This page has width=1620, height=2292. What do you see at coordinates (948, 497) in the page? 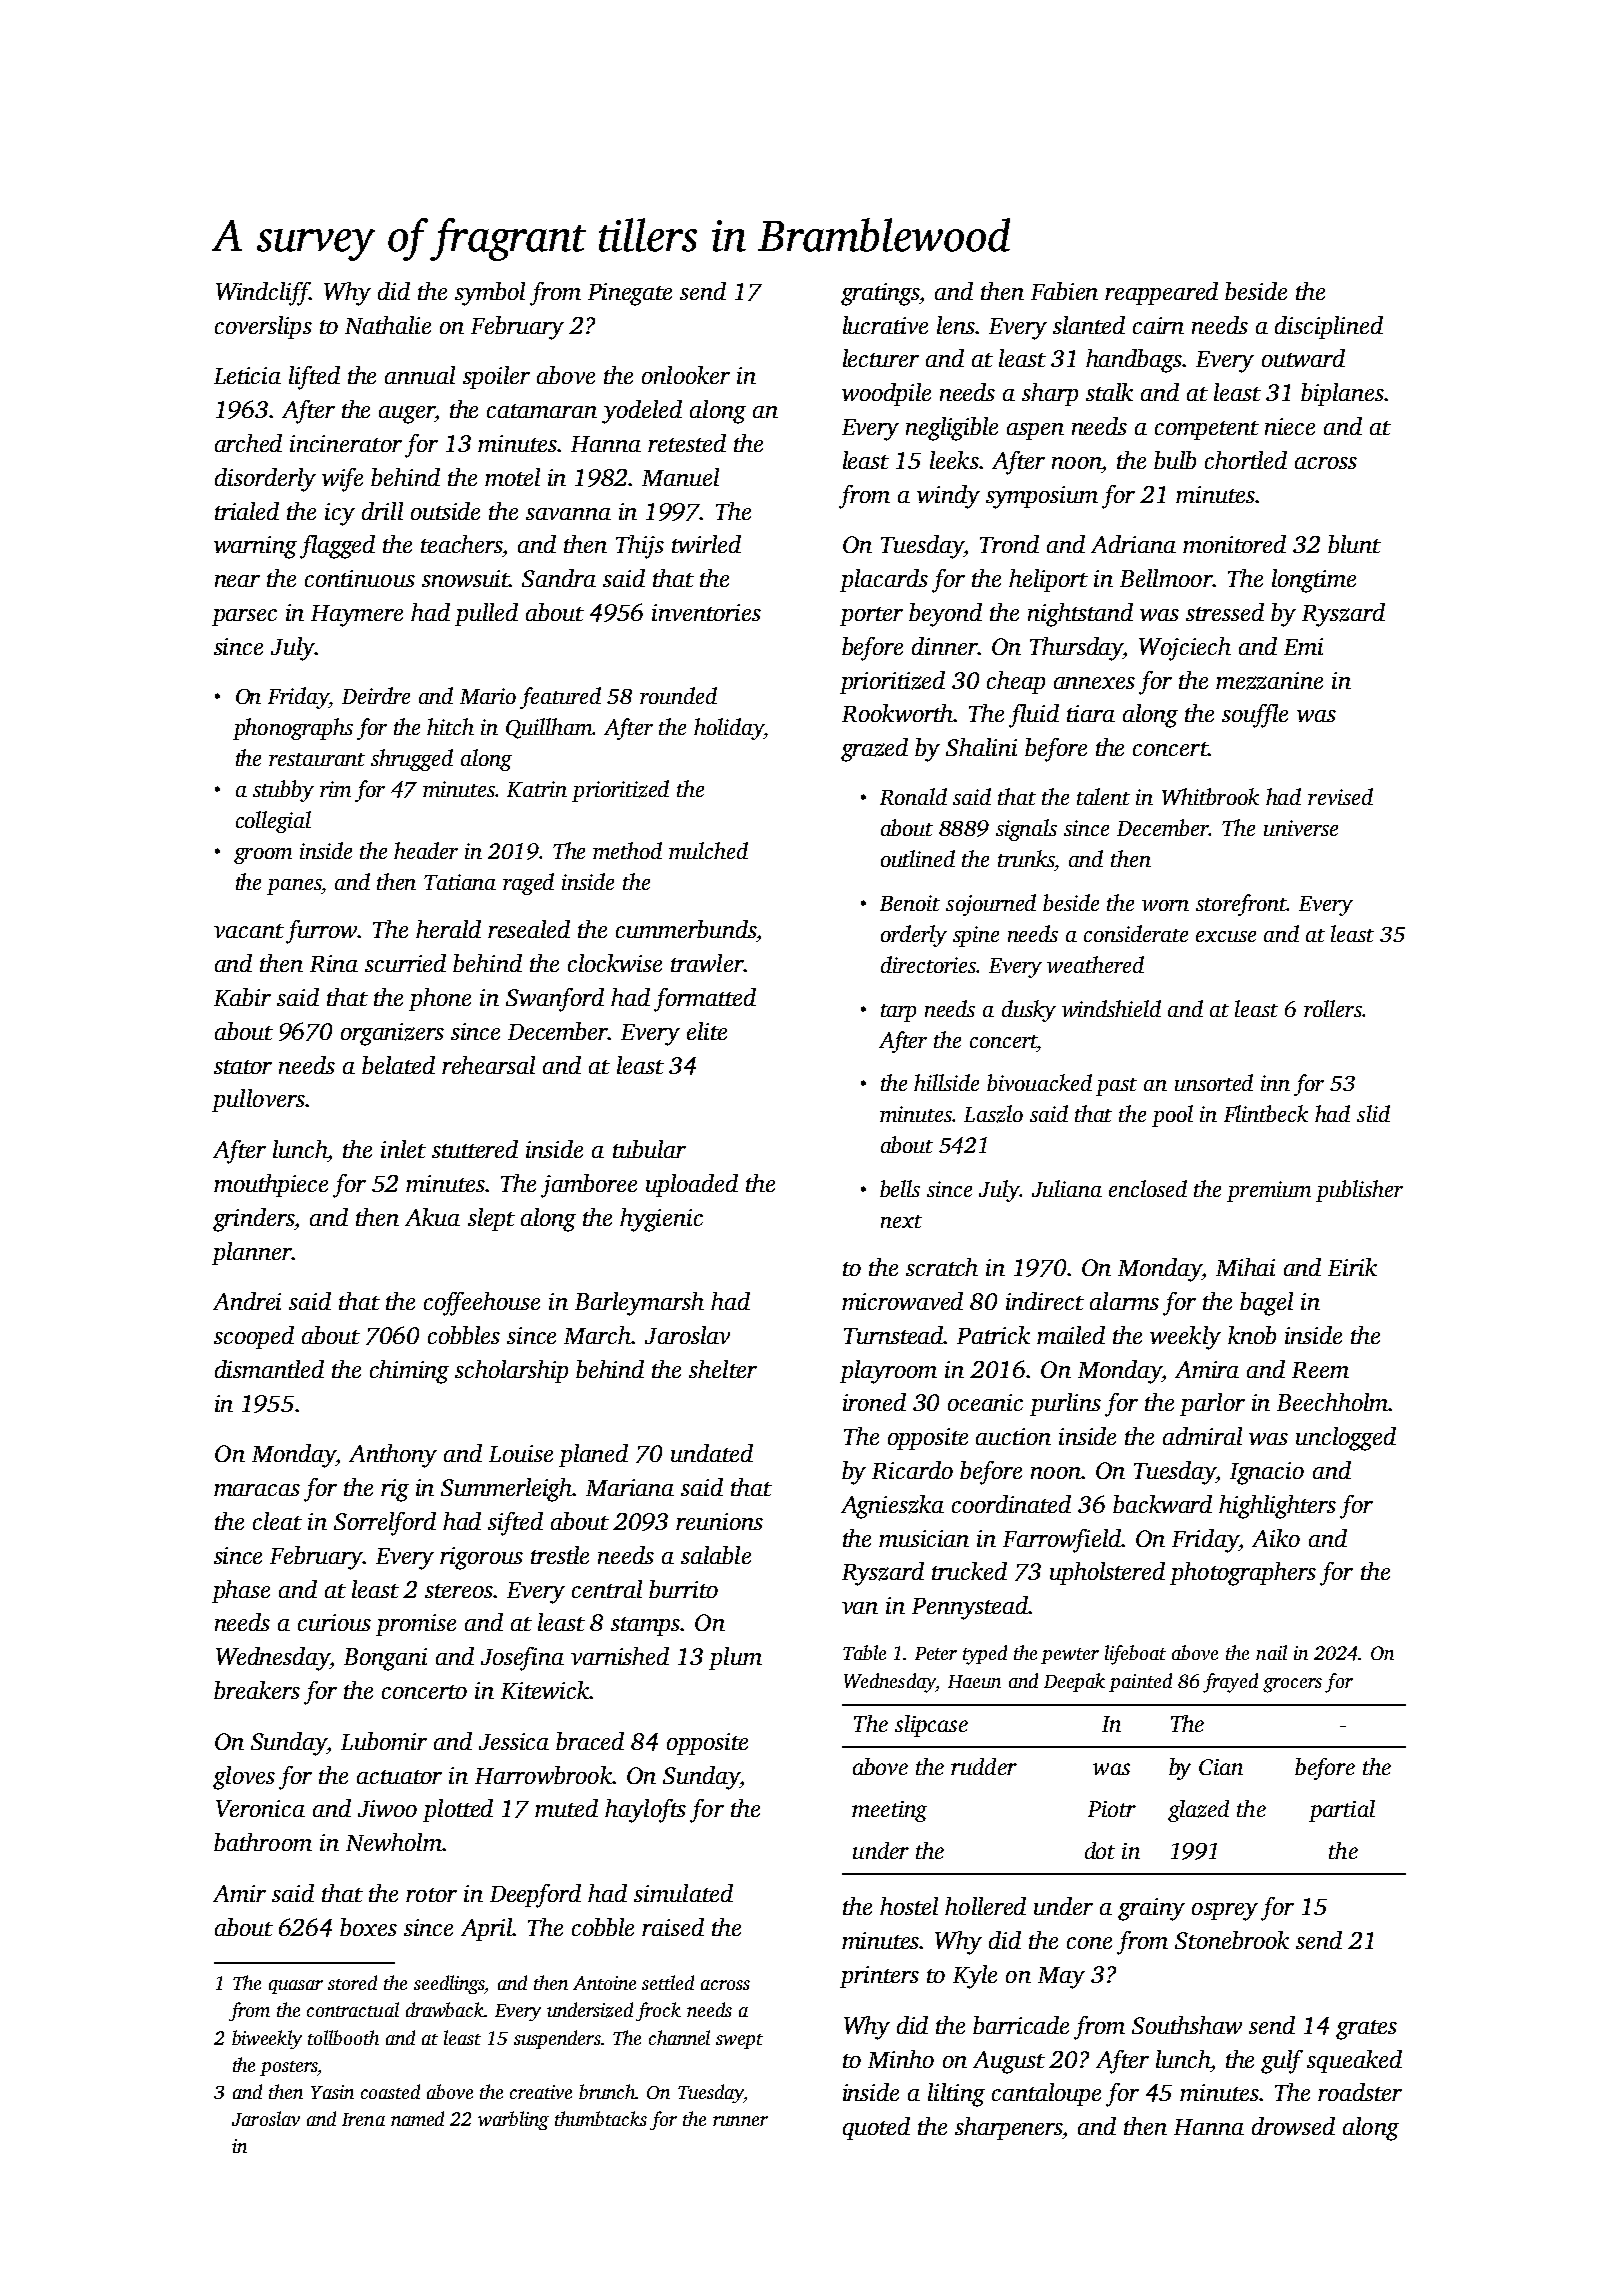
I see `windy` at bounding box center [948, 497].
